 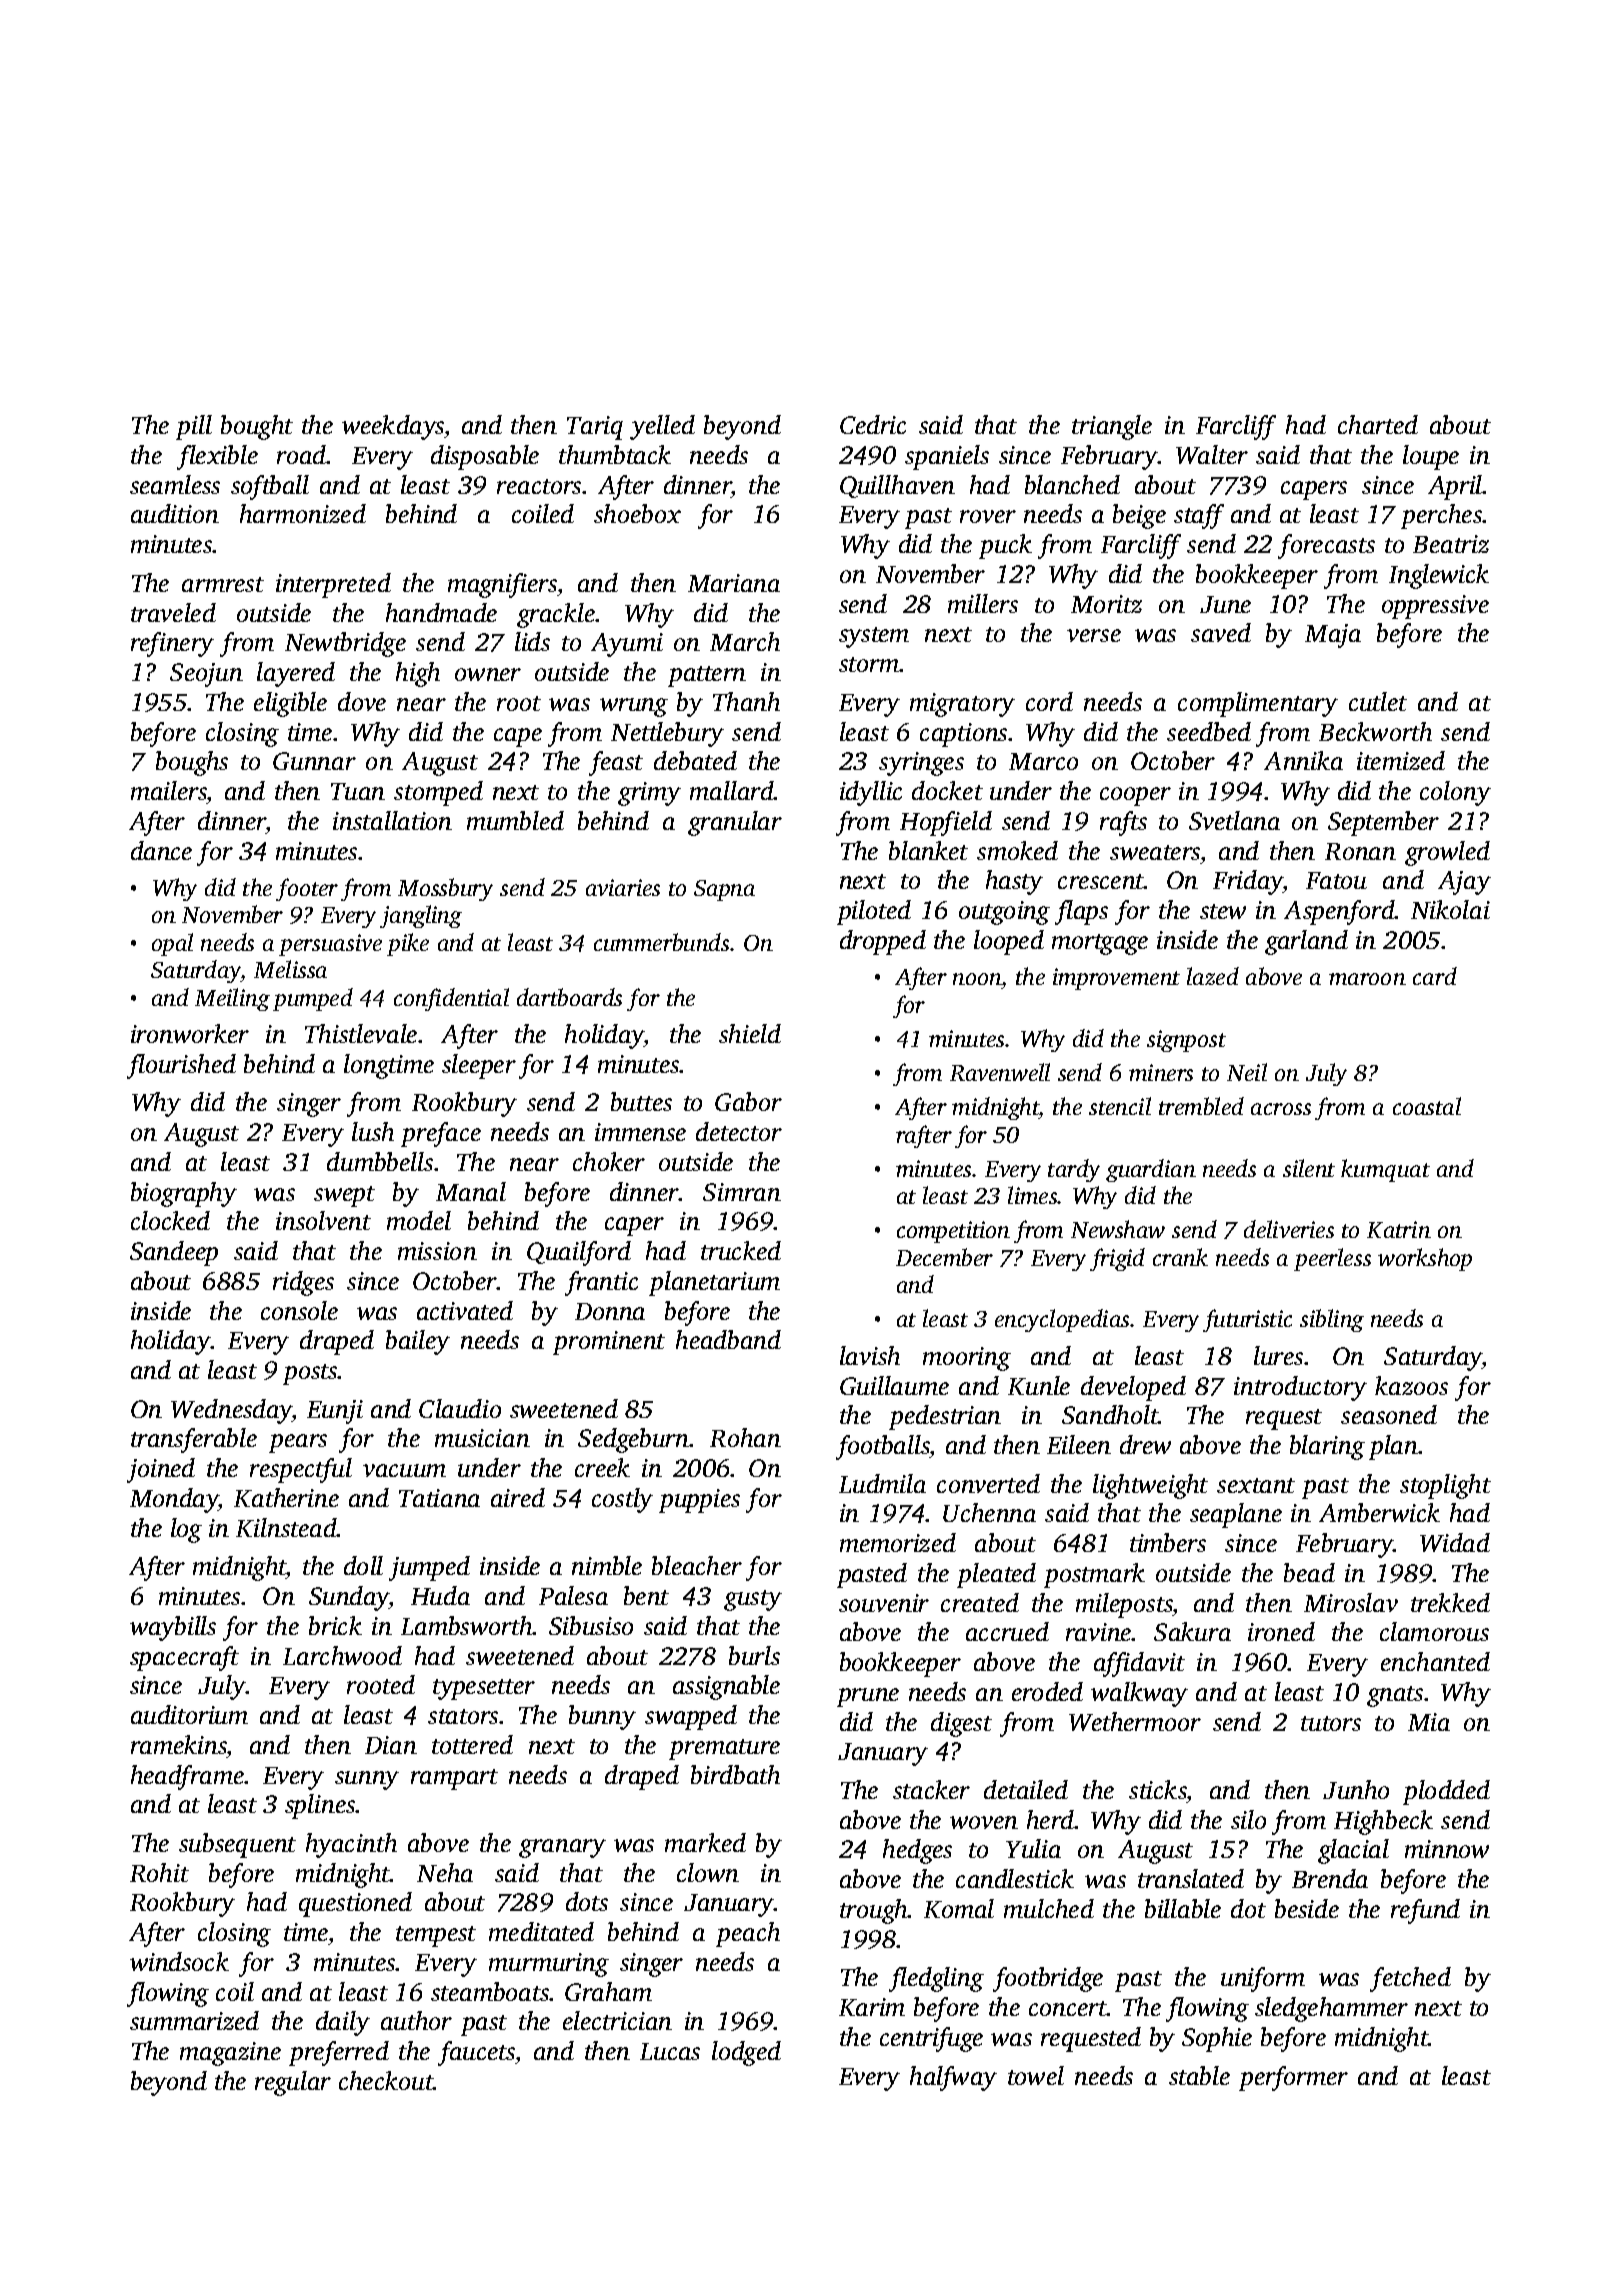 I want to click on Walter, so click(x=1212, y=454).
